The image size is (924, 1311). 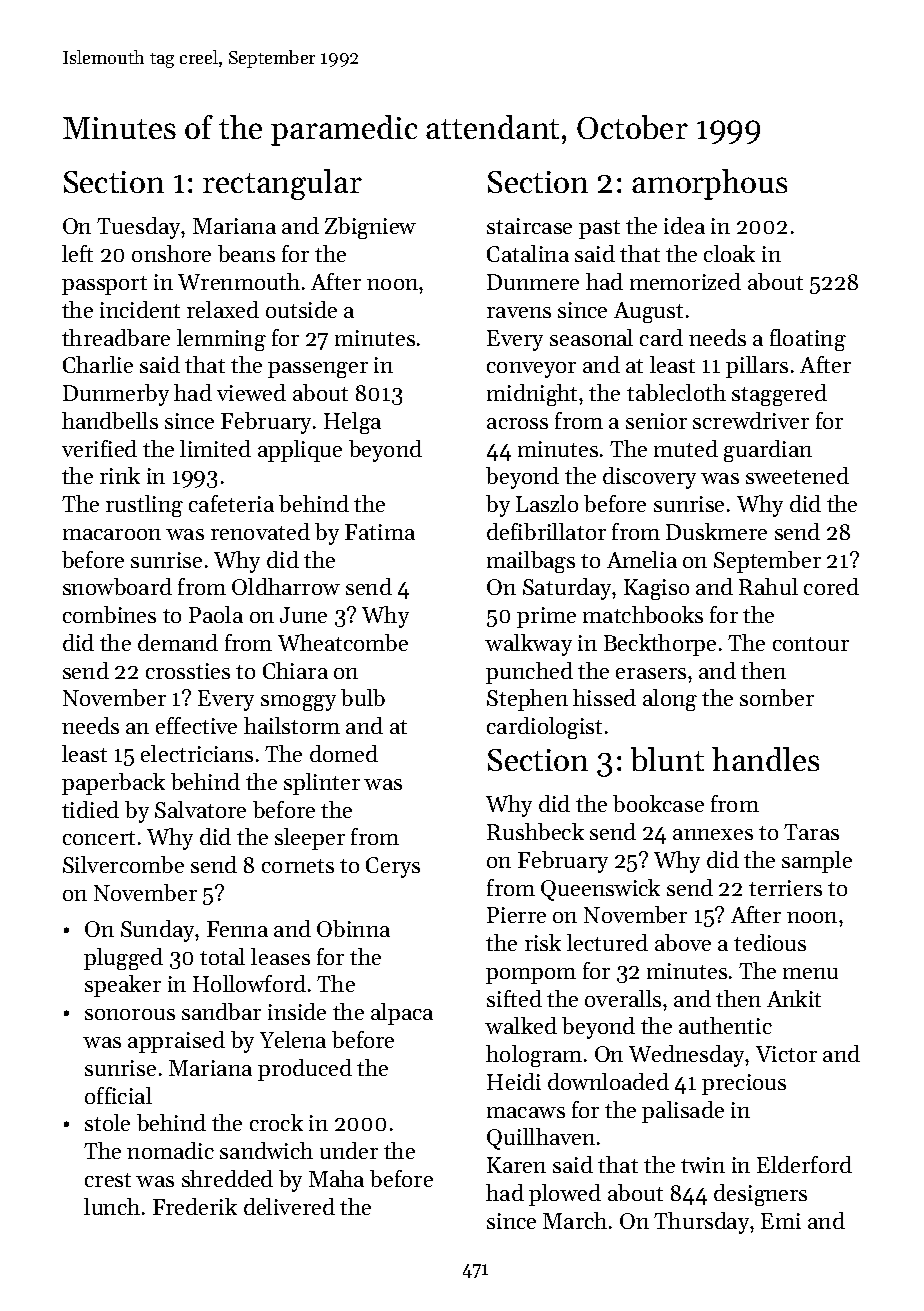 I want to click on floating, so click(x=808, y=340).
